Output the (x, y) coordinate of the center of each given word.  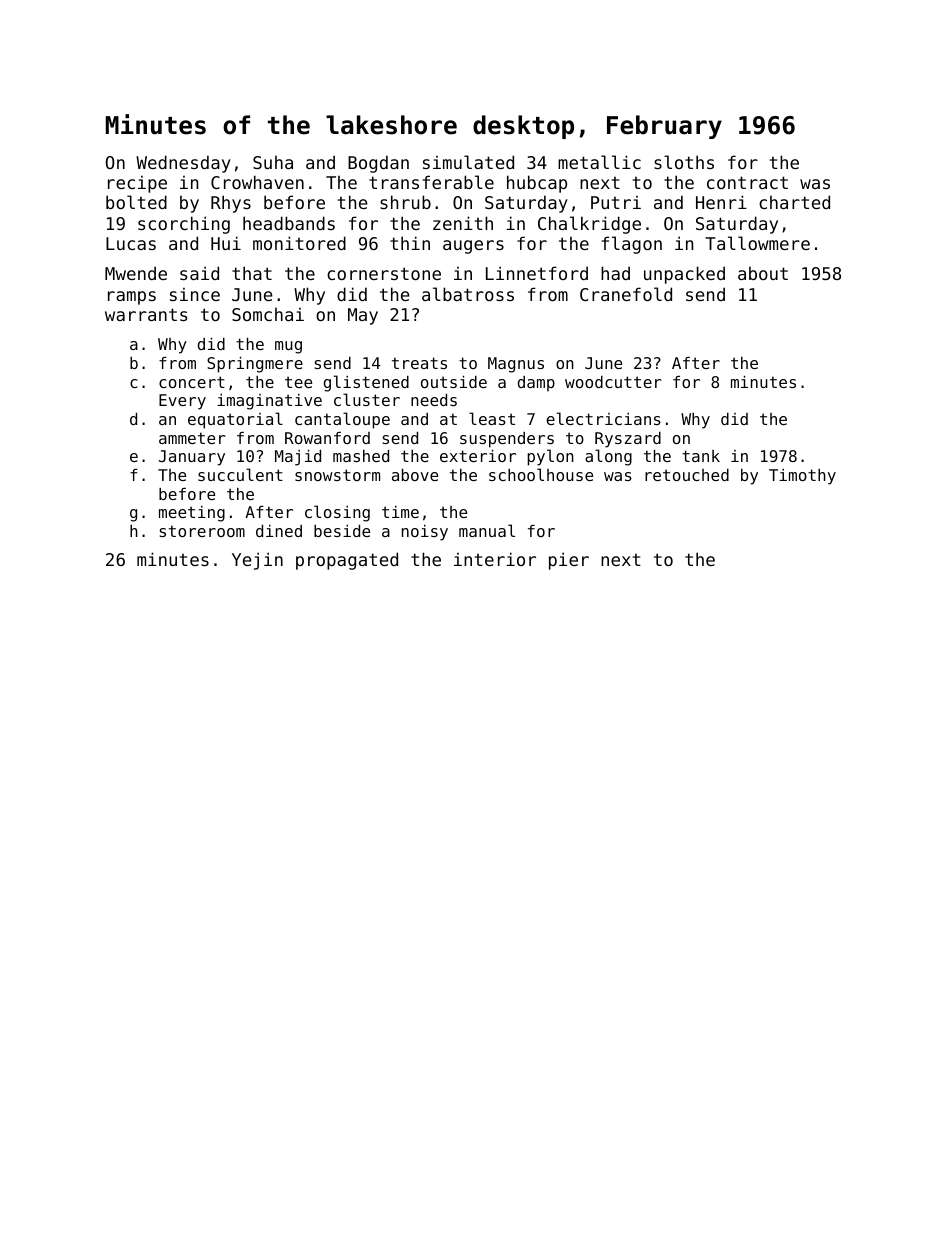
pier (569, 561)
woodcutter (613, 382)
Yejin (257, 561)
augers (473, 247)
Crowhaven (257, 182)
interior (495, 559)
